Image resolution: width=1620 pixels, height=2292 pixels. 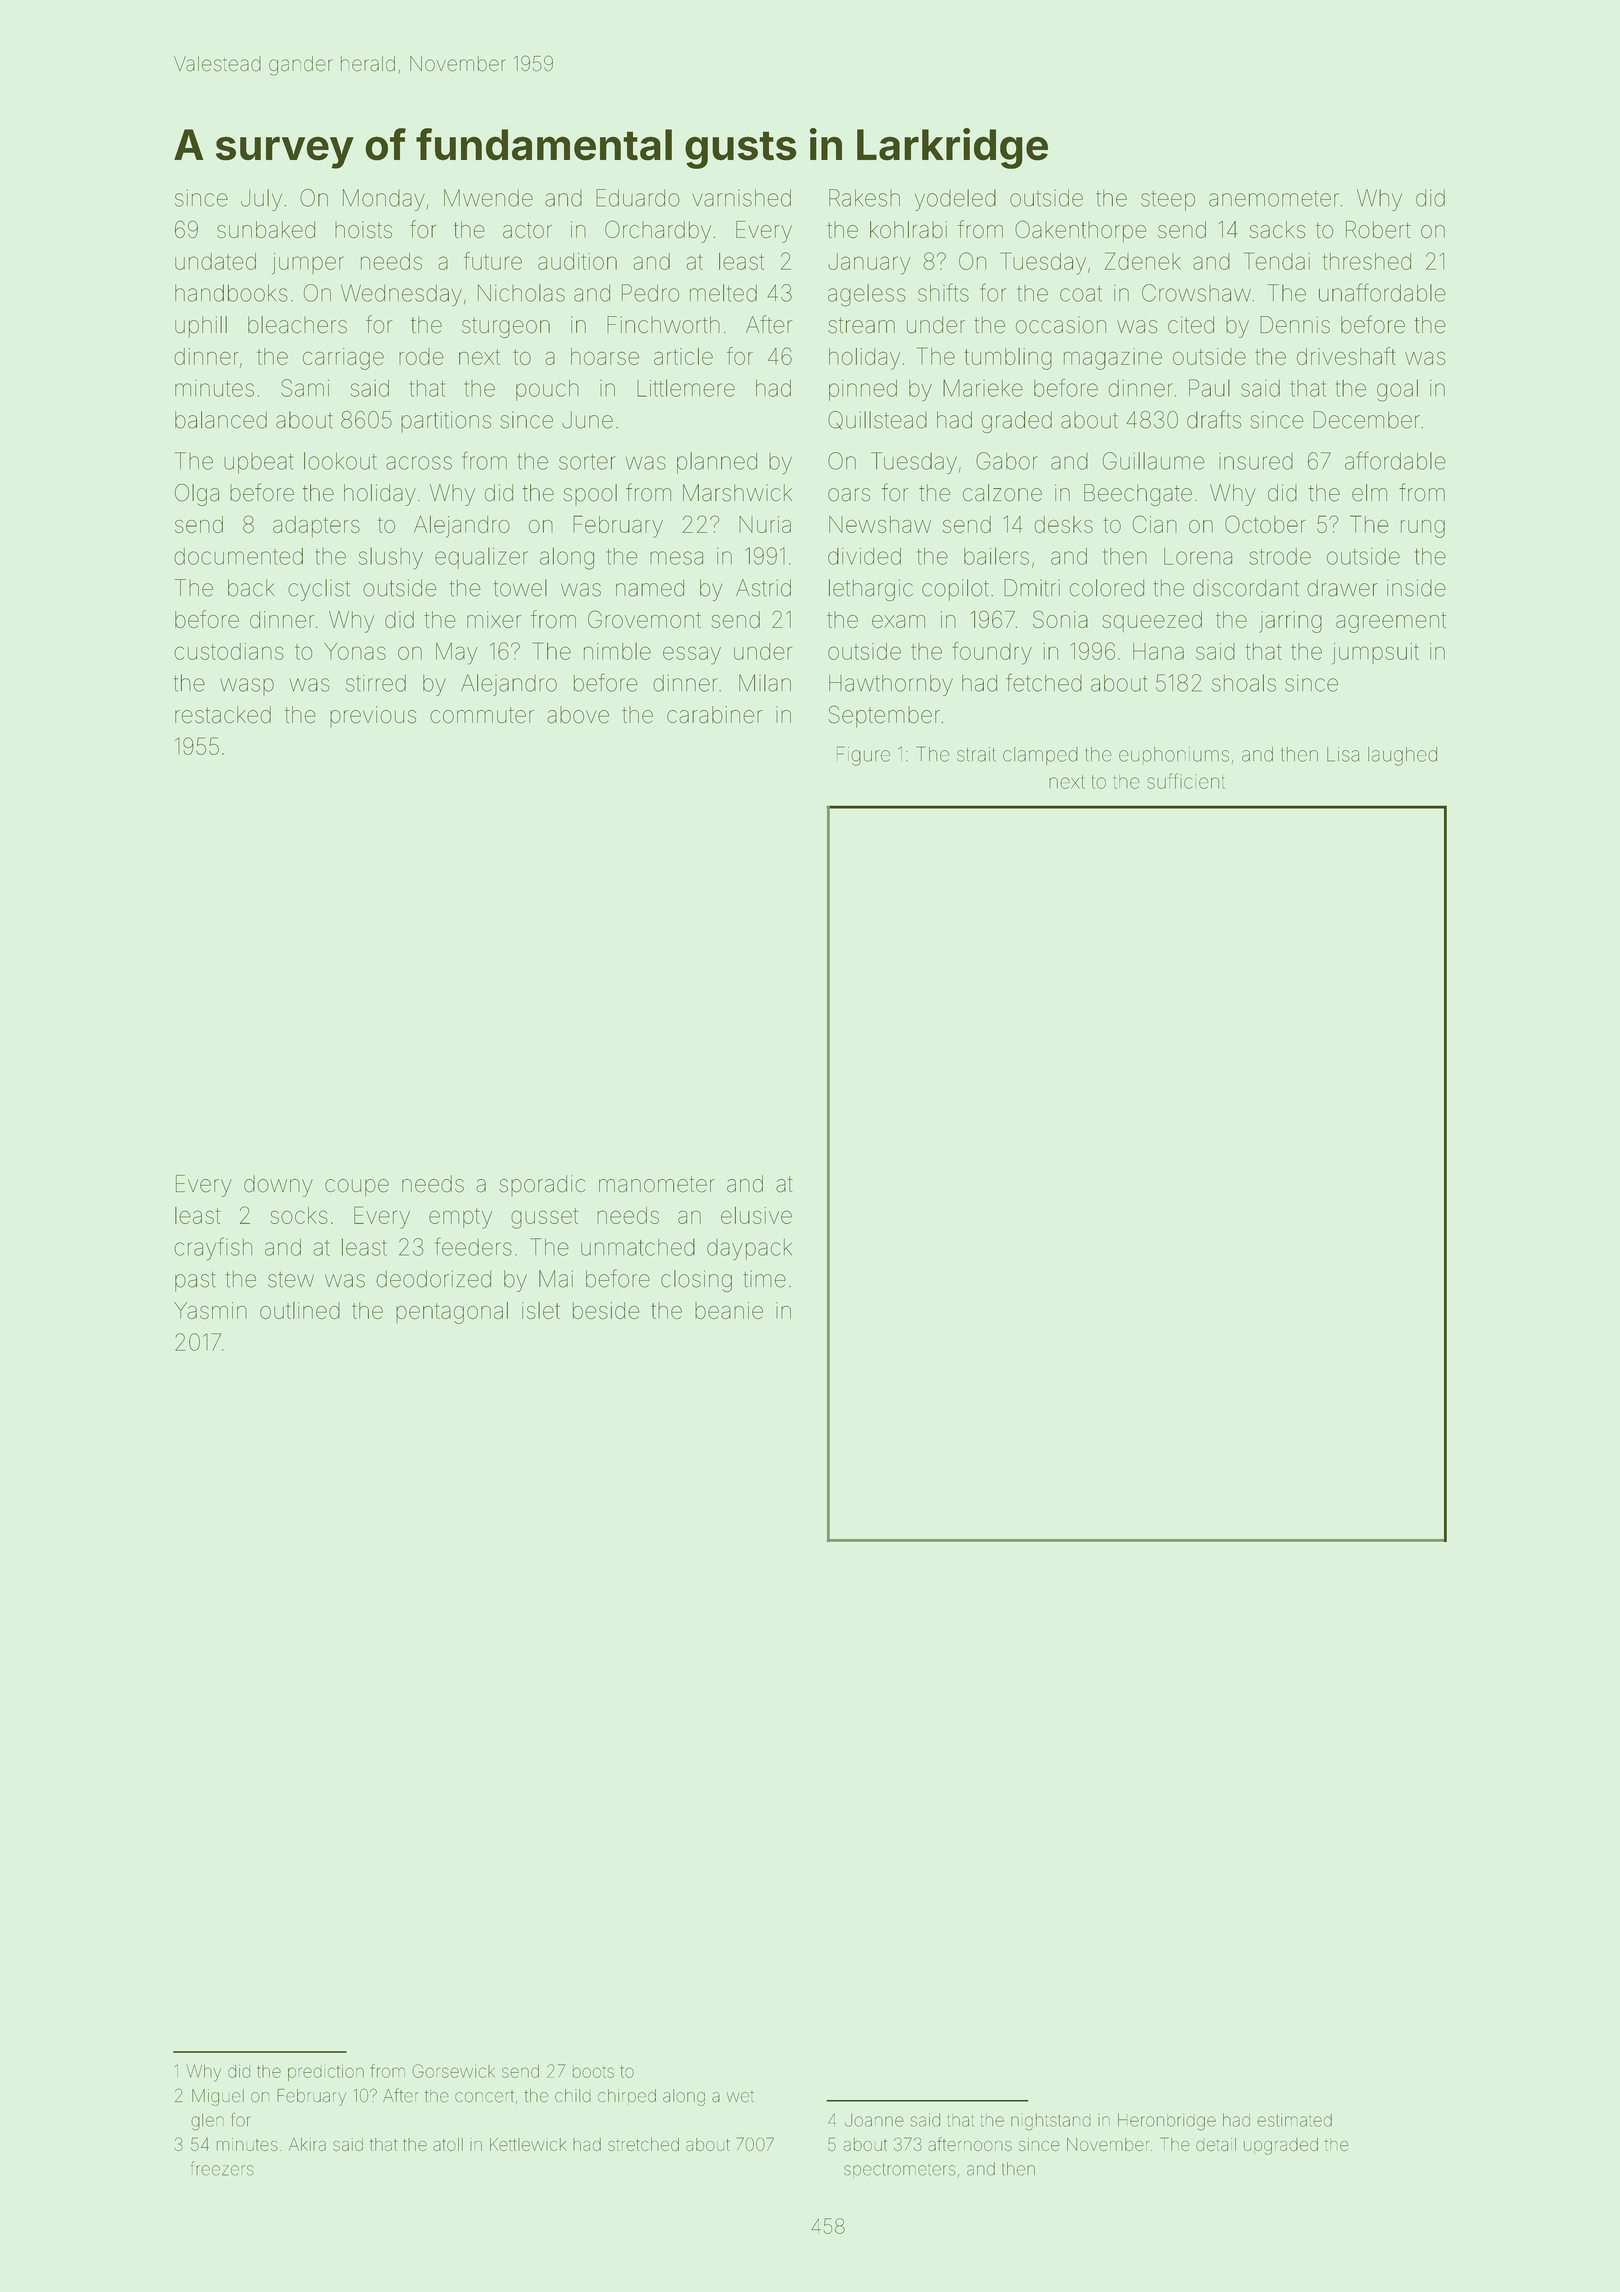 What do you see at coordinates (223, 715) in the screenshot?
I see `restacked` at bounding box center [223, 715].
